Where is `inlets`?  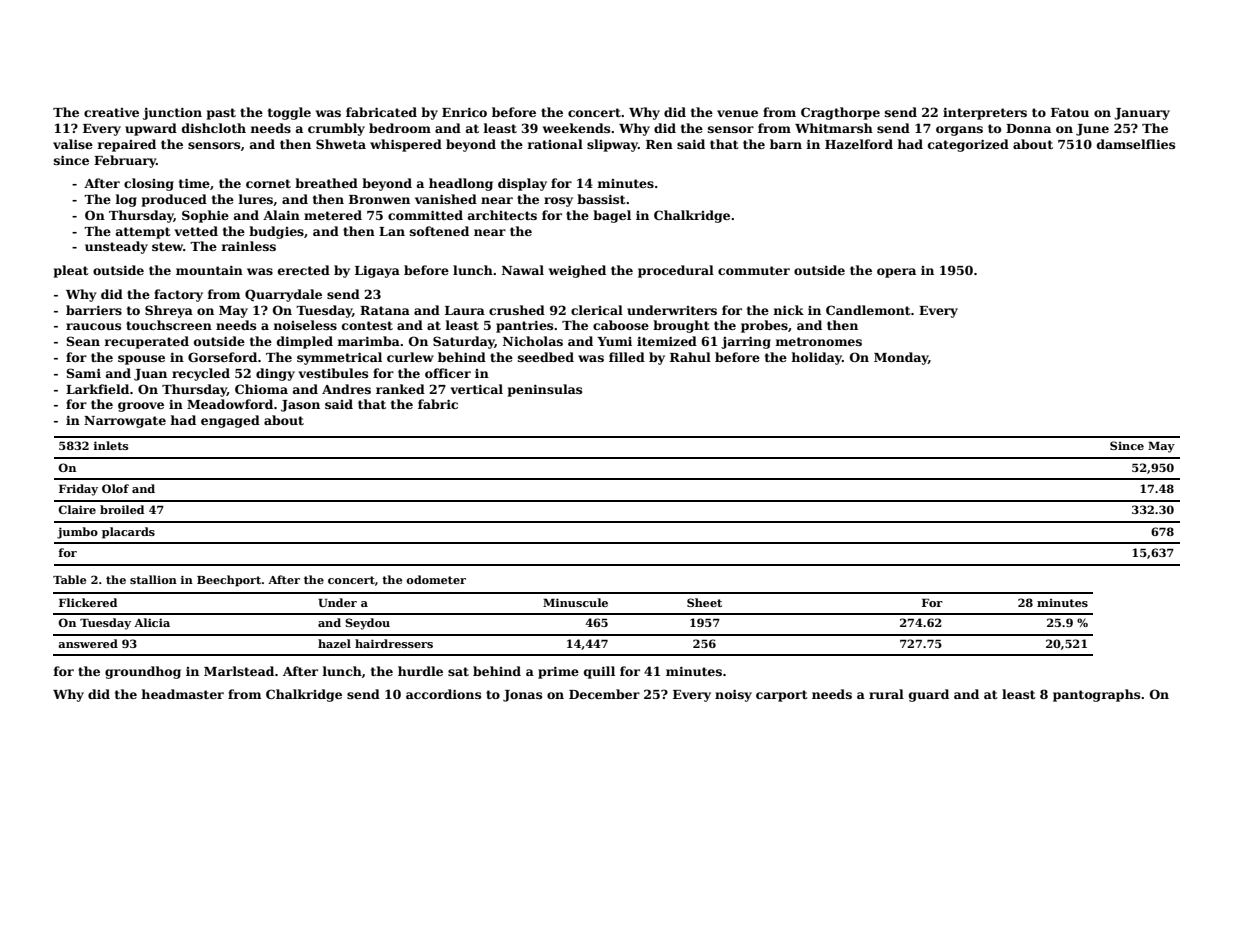 inlets is located at coordinates (111, 445).
